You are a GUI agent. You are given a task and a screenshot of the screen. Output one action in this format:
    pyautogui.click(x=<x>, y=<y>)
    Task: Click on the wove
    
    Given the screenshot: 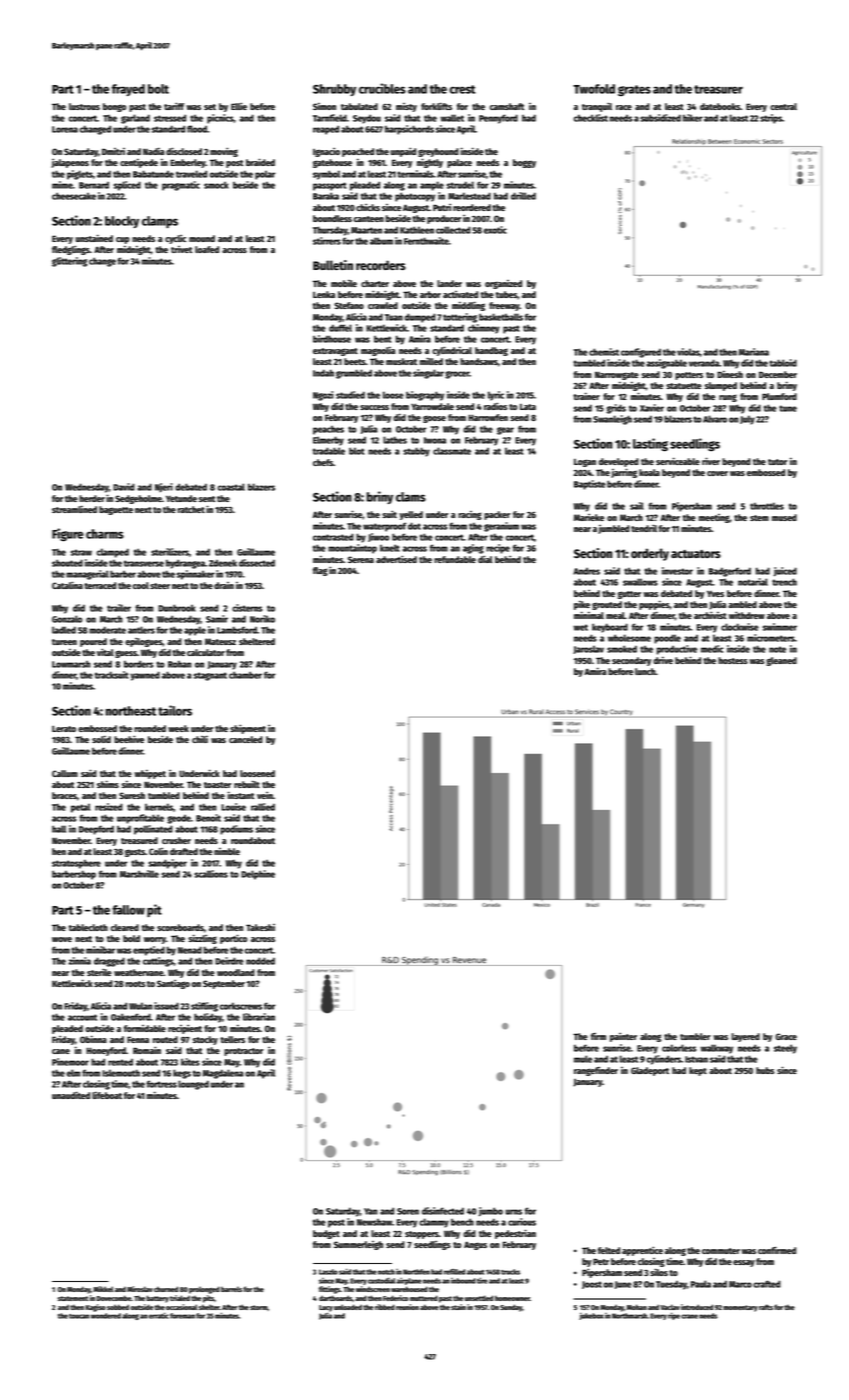 What is the action you would take?
    pyautogui.click(x=62, y=939)
